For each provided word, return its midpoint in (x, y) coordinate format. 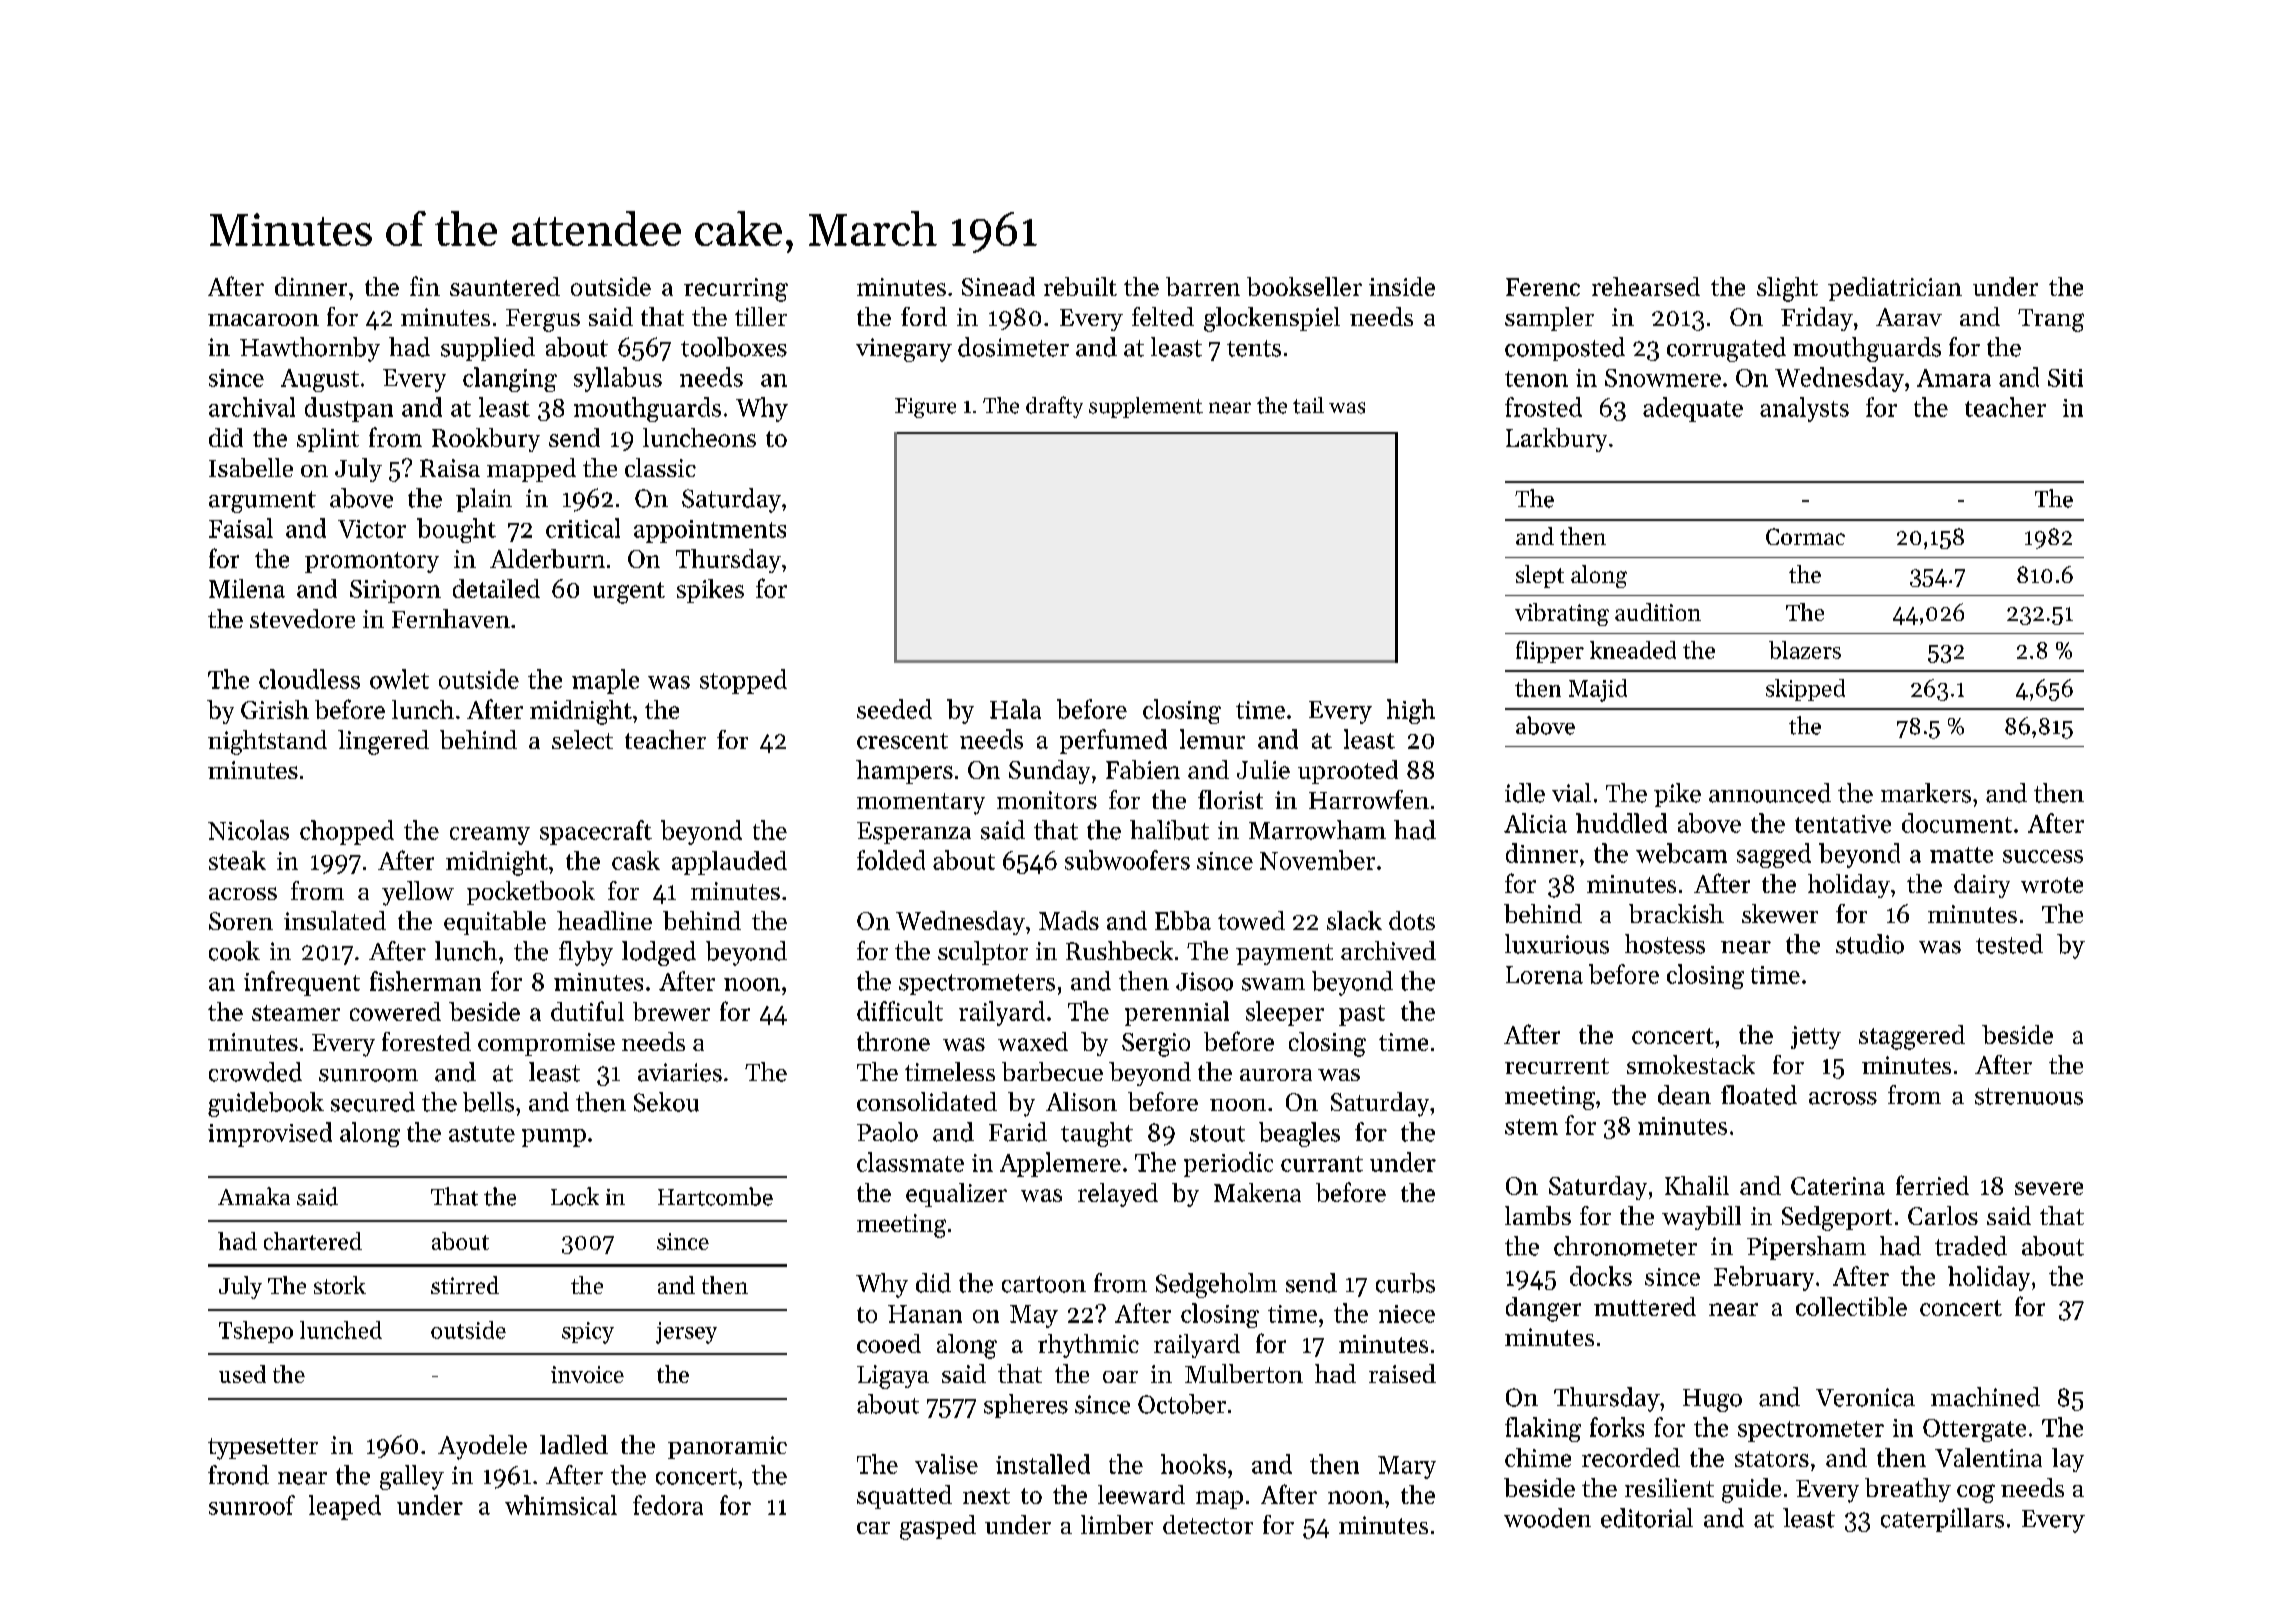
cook (234, 951)
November (1317, 860)
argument (262, 502)
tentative (1843, 824)
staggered (1912, 1037)
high (1411, 711)
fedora (668, 1505)
